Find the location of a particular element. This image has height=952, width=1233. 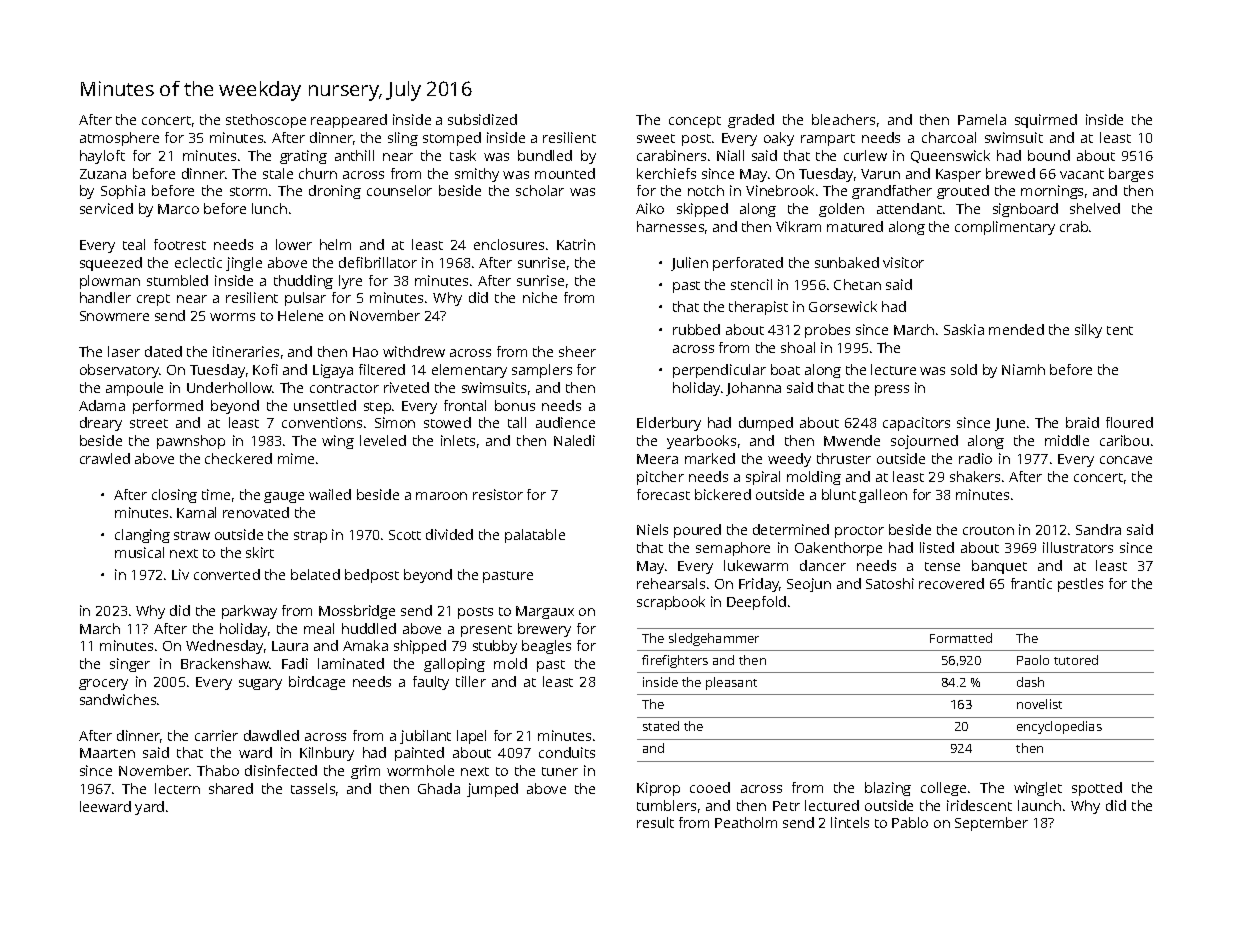

caribou is located at coordinates (1124, 440).
